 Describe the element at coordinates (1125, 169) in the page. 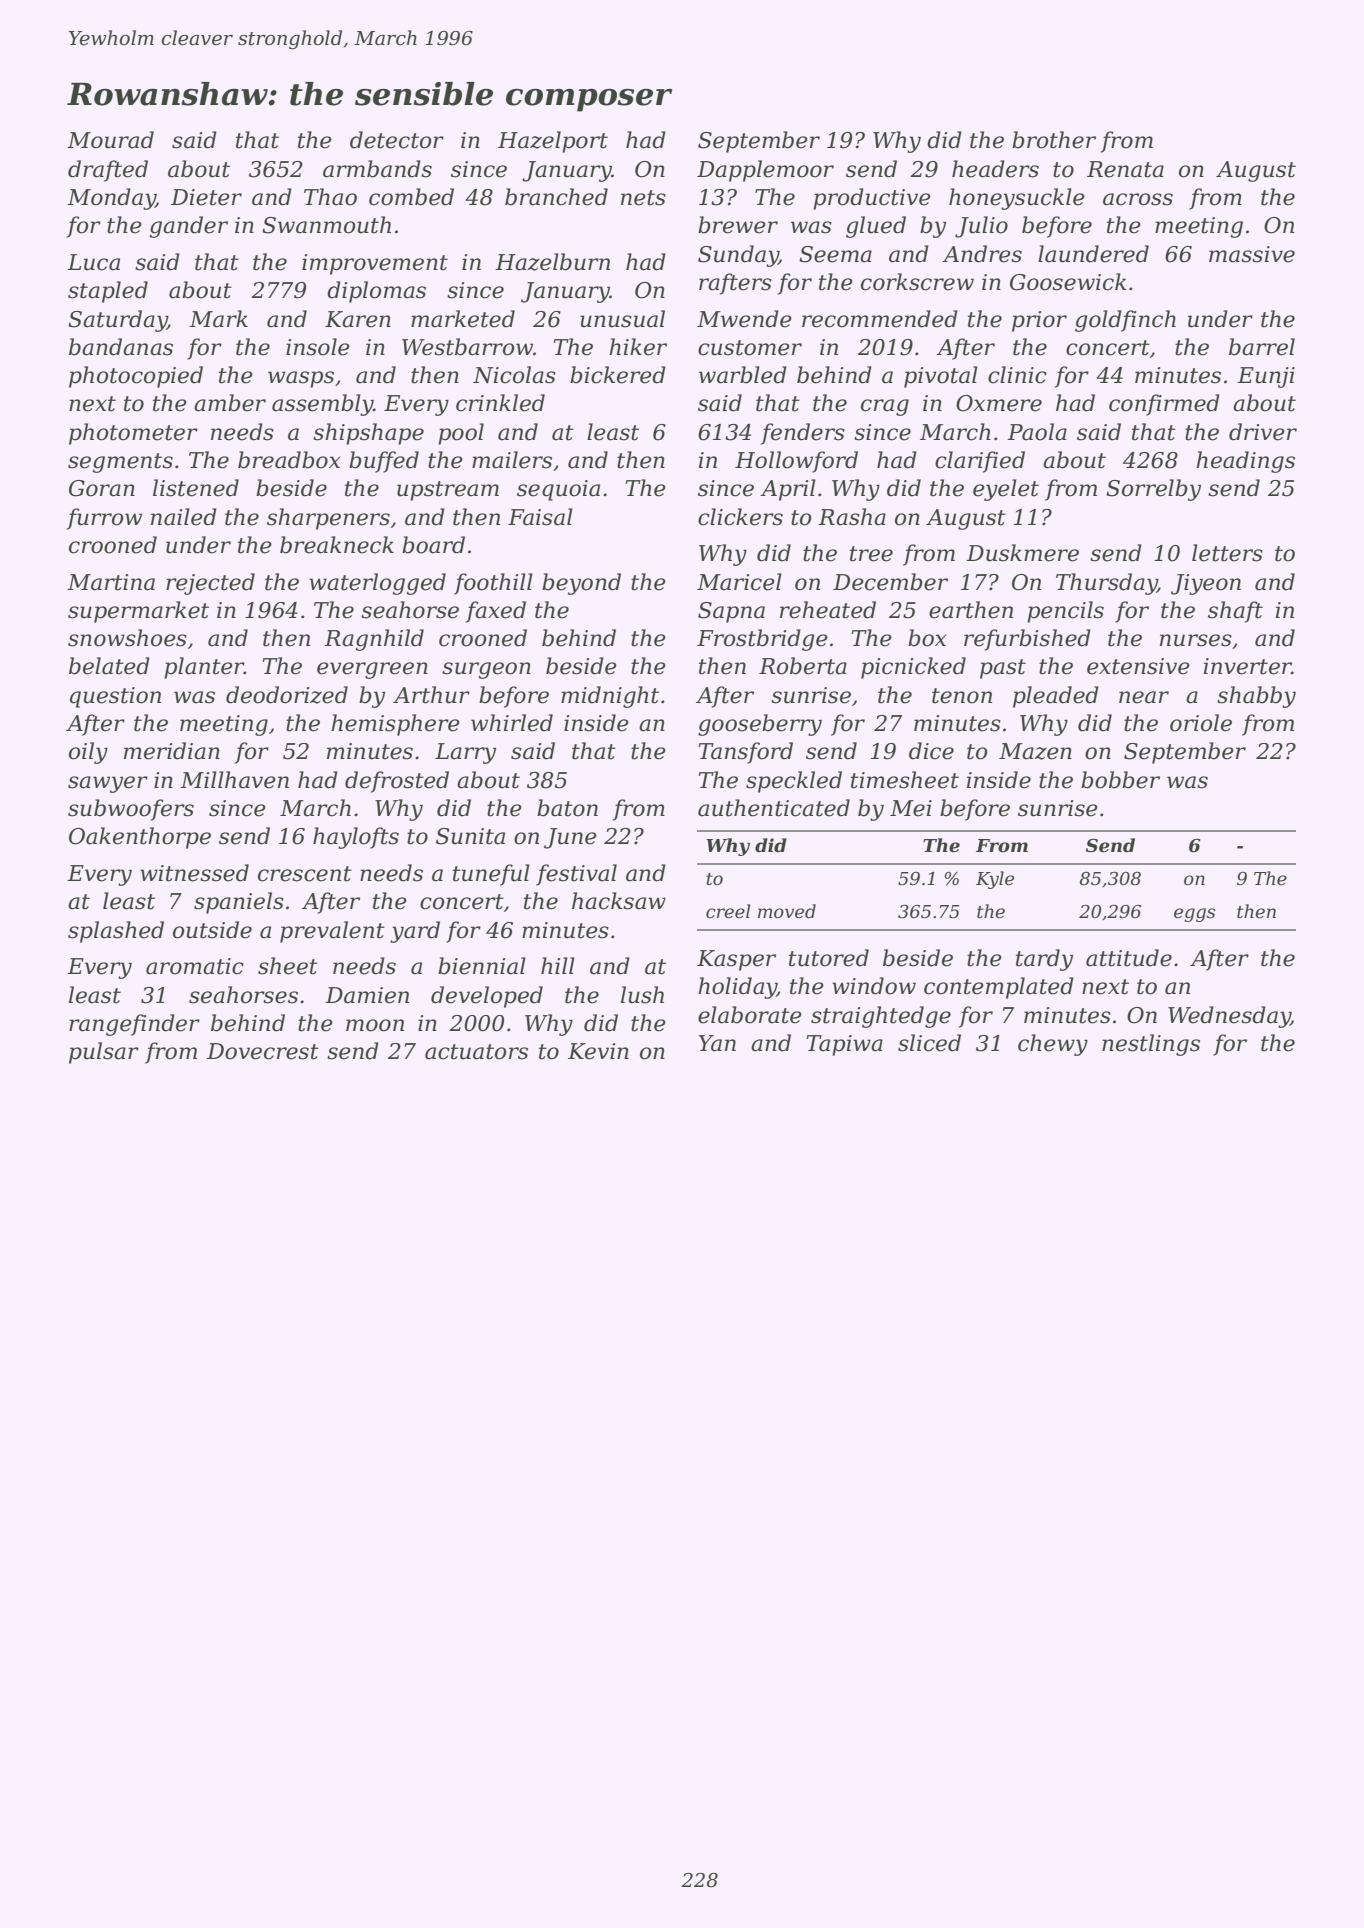

I see `Renata` at that location.
